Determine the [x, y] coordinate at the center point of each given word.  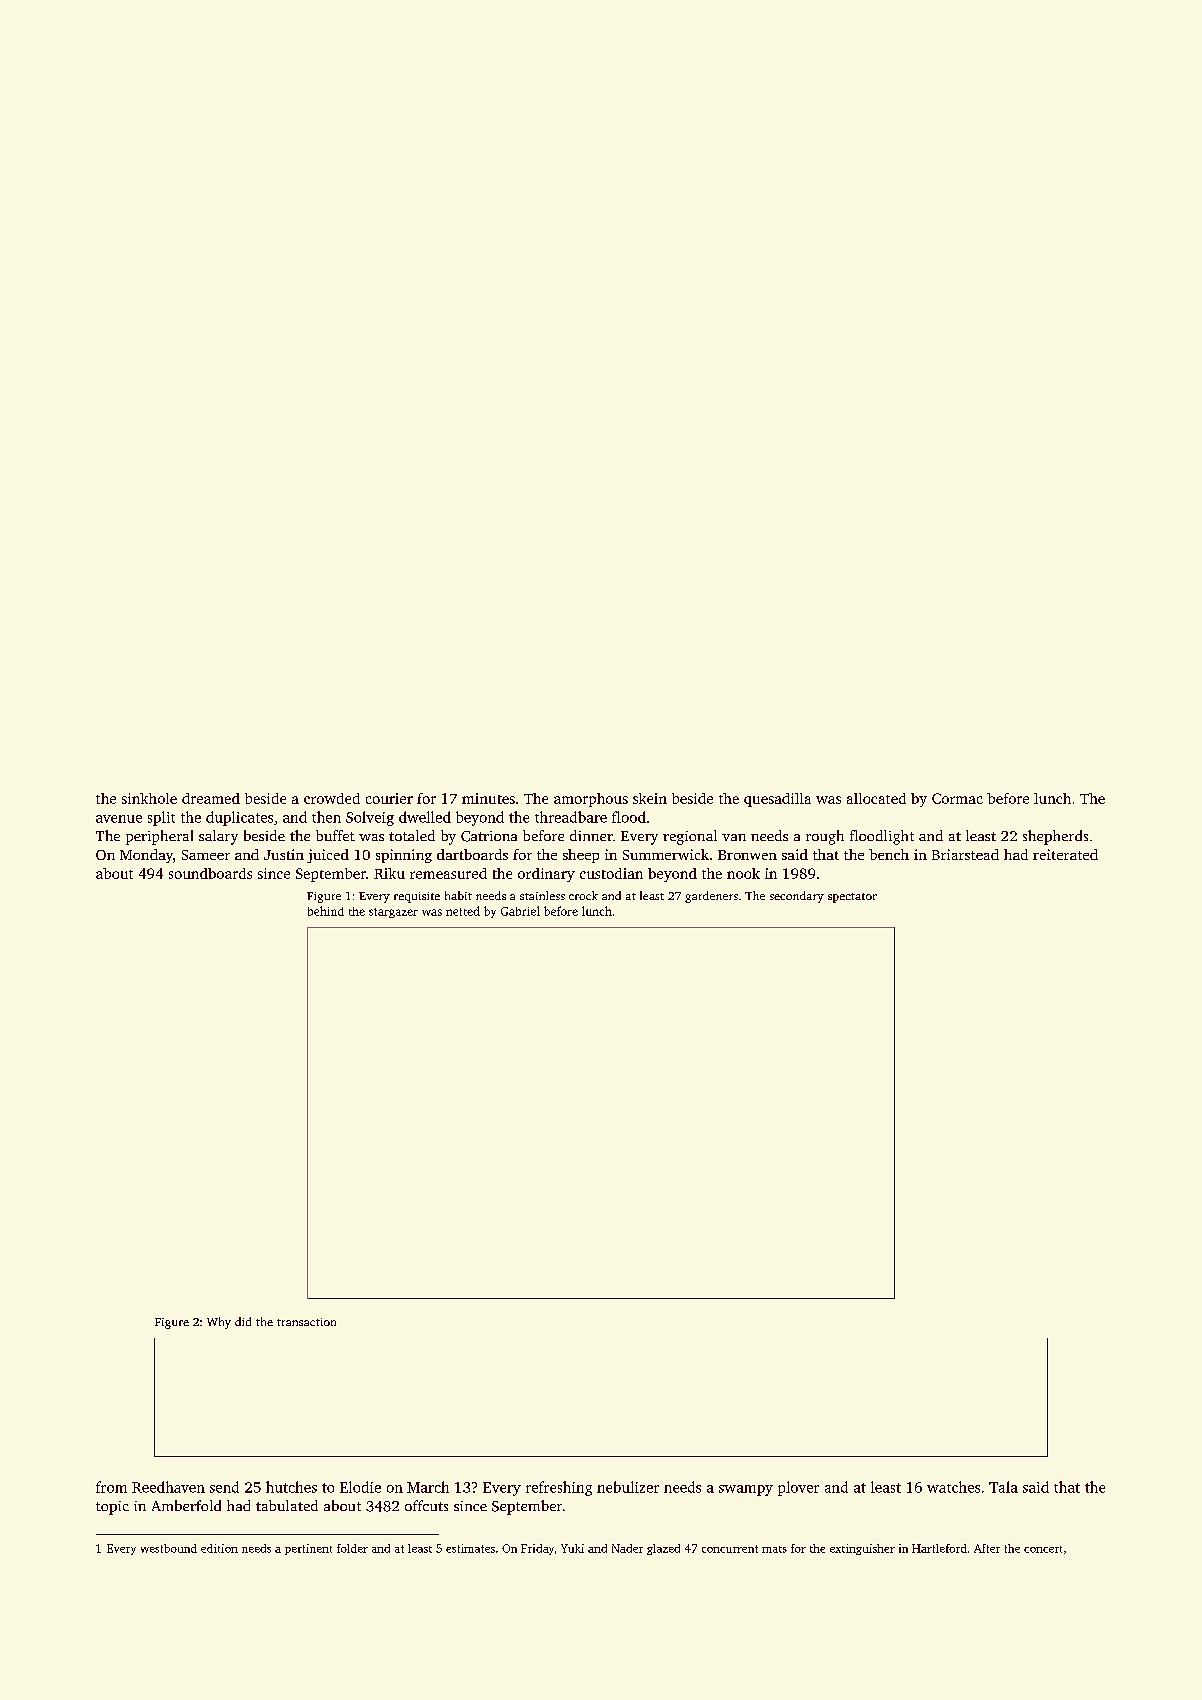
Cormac [957, 798]
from [111, 1487]
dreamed [211, 798]
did [243, 1321]
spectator [852, 898]
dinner [591, 835]
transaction [306, 1322]
